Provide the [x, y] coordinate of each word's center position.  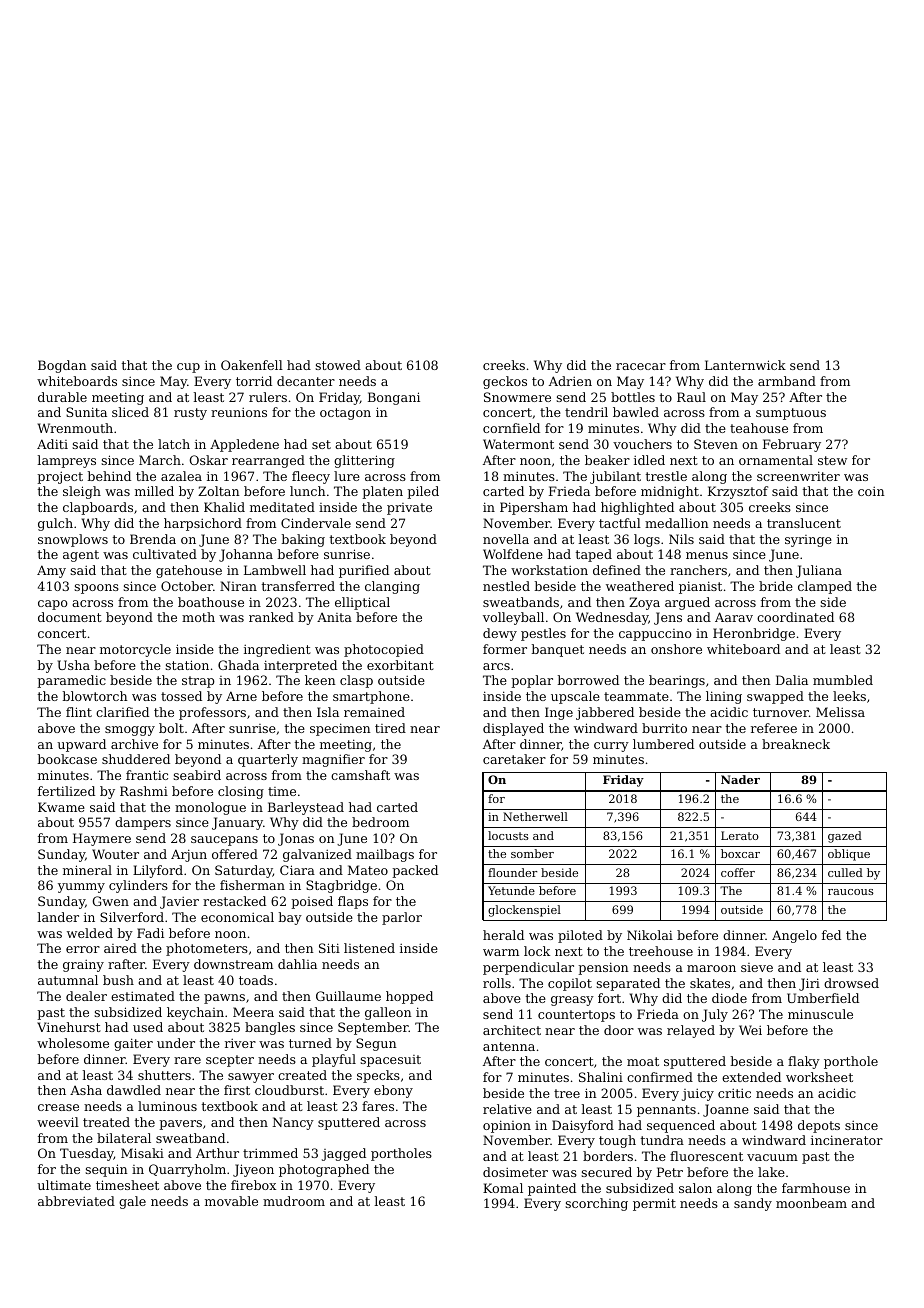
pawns [224, 999]
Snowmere [517, 397]
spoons [96, 589]
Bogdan [62, 366]
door [619, 1030]
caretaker [514, 759]
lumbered [663, 744]
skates [710, 983]
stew [832, 460]
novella [506, 539]
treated [106, 1122]
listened [369, 948]
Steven [716, 444]
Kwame [61, 807]
